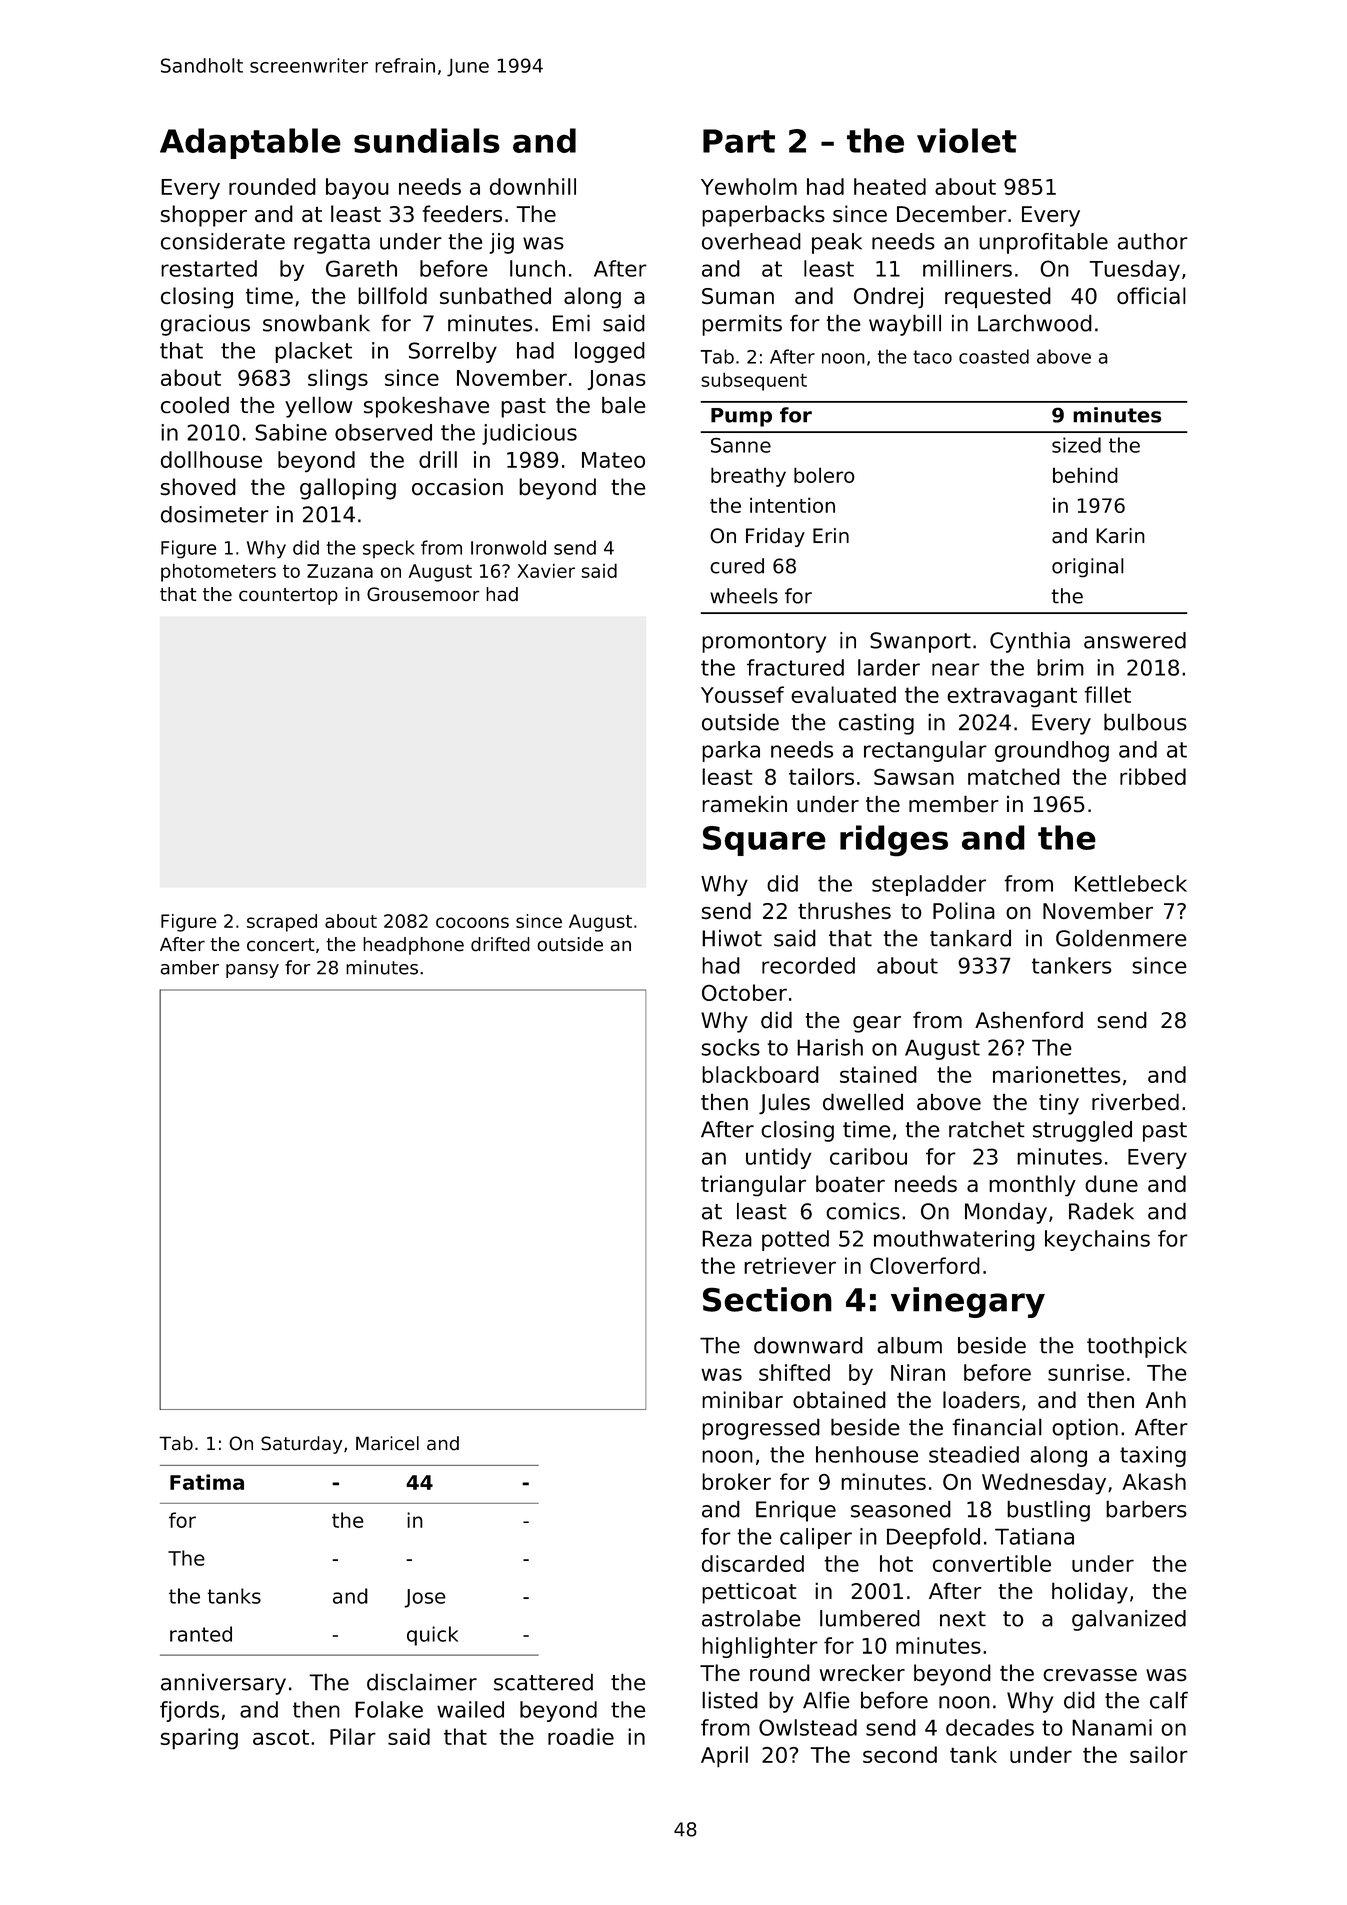  What do you see at coordinates (1043, 243) in the document?
I see `unprofitable` at bounding box center [1043, 243].
